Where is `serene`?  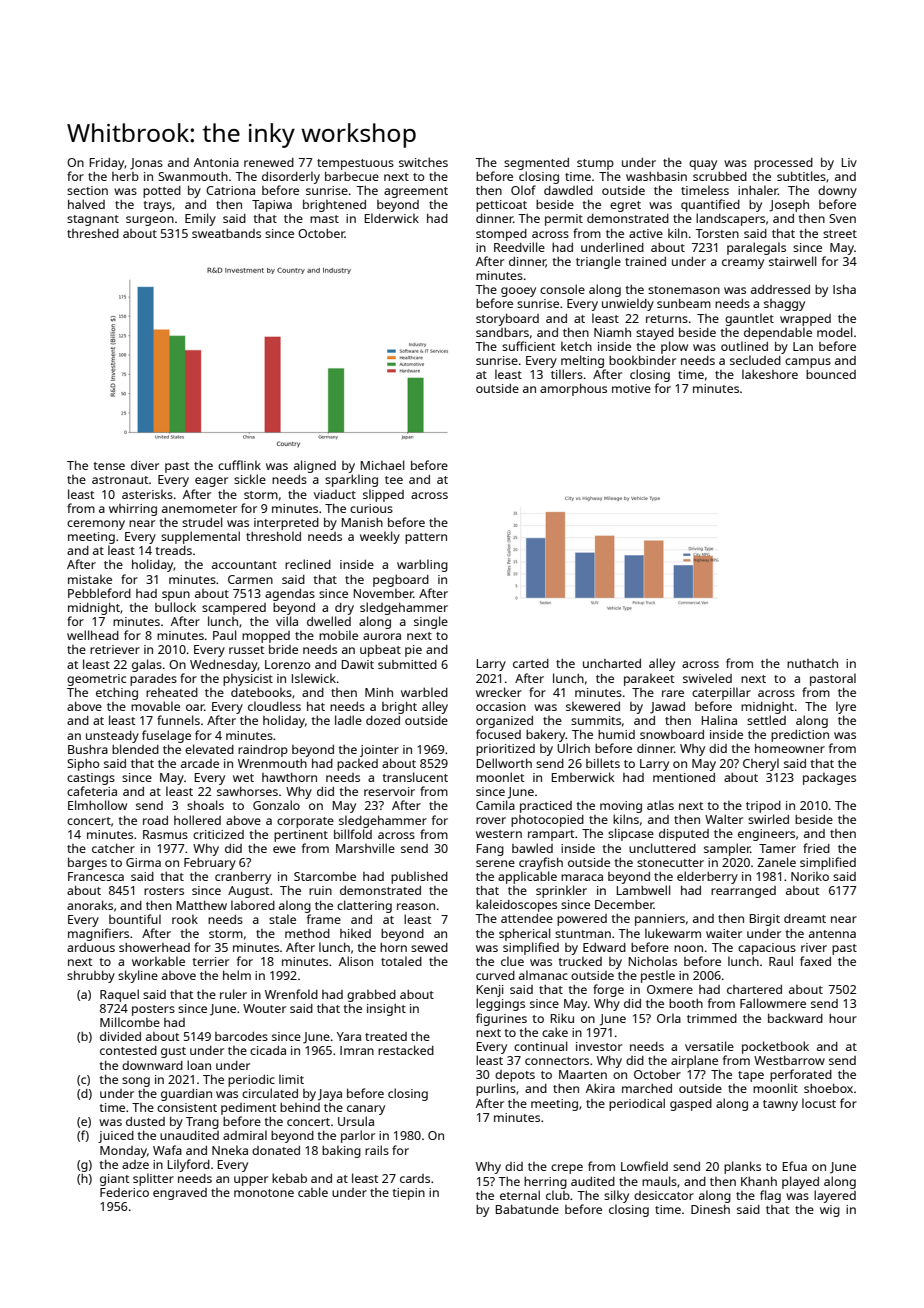
serene is located at coordinates (495, 863).
